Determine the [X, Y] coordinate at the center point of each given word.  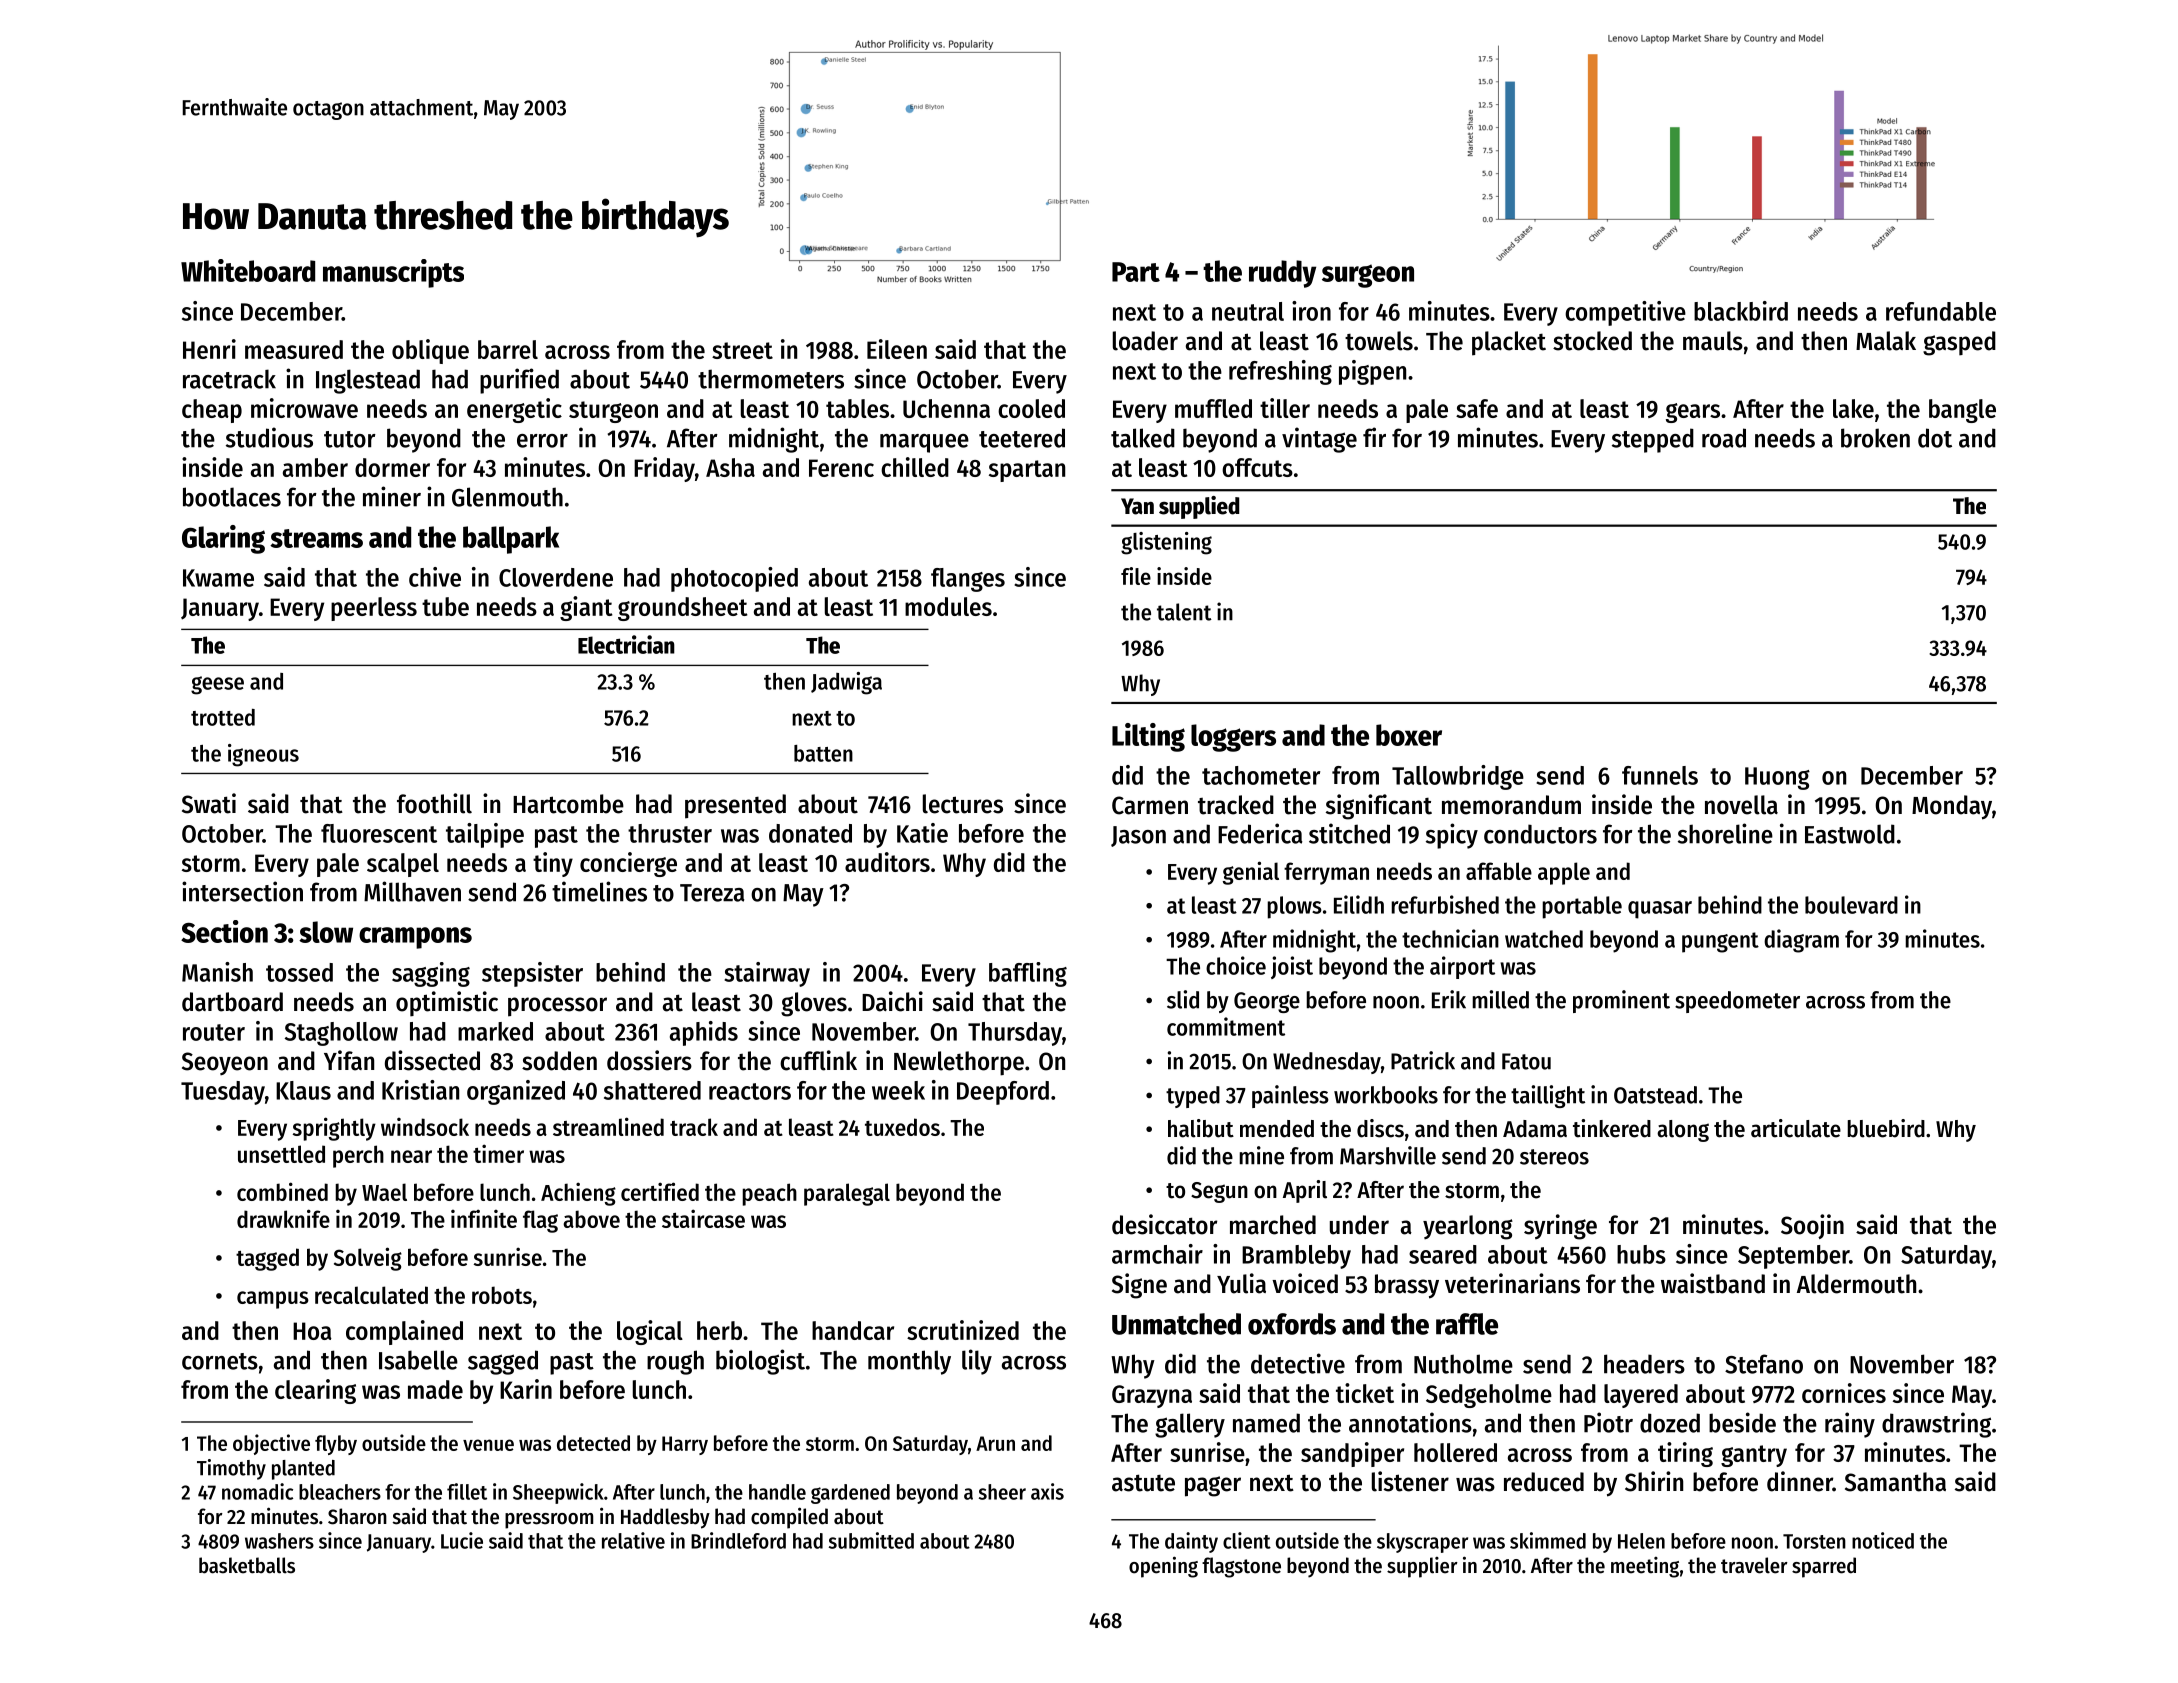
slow [326, 932]
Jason [1138, 836]
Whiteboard [248, 270]
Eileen [897, 349]
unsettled [281, 1154]
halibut [1201, 1128]
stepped [1653, 440]
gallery [1190, 1425]
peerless [374, 609]
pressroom [549, 1521]
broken [1875, 438]
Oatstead [1655, 1095]
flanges [968, 580]
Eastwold [1850, 834]
